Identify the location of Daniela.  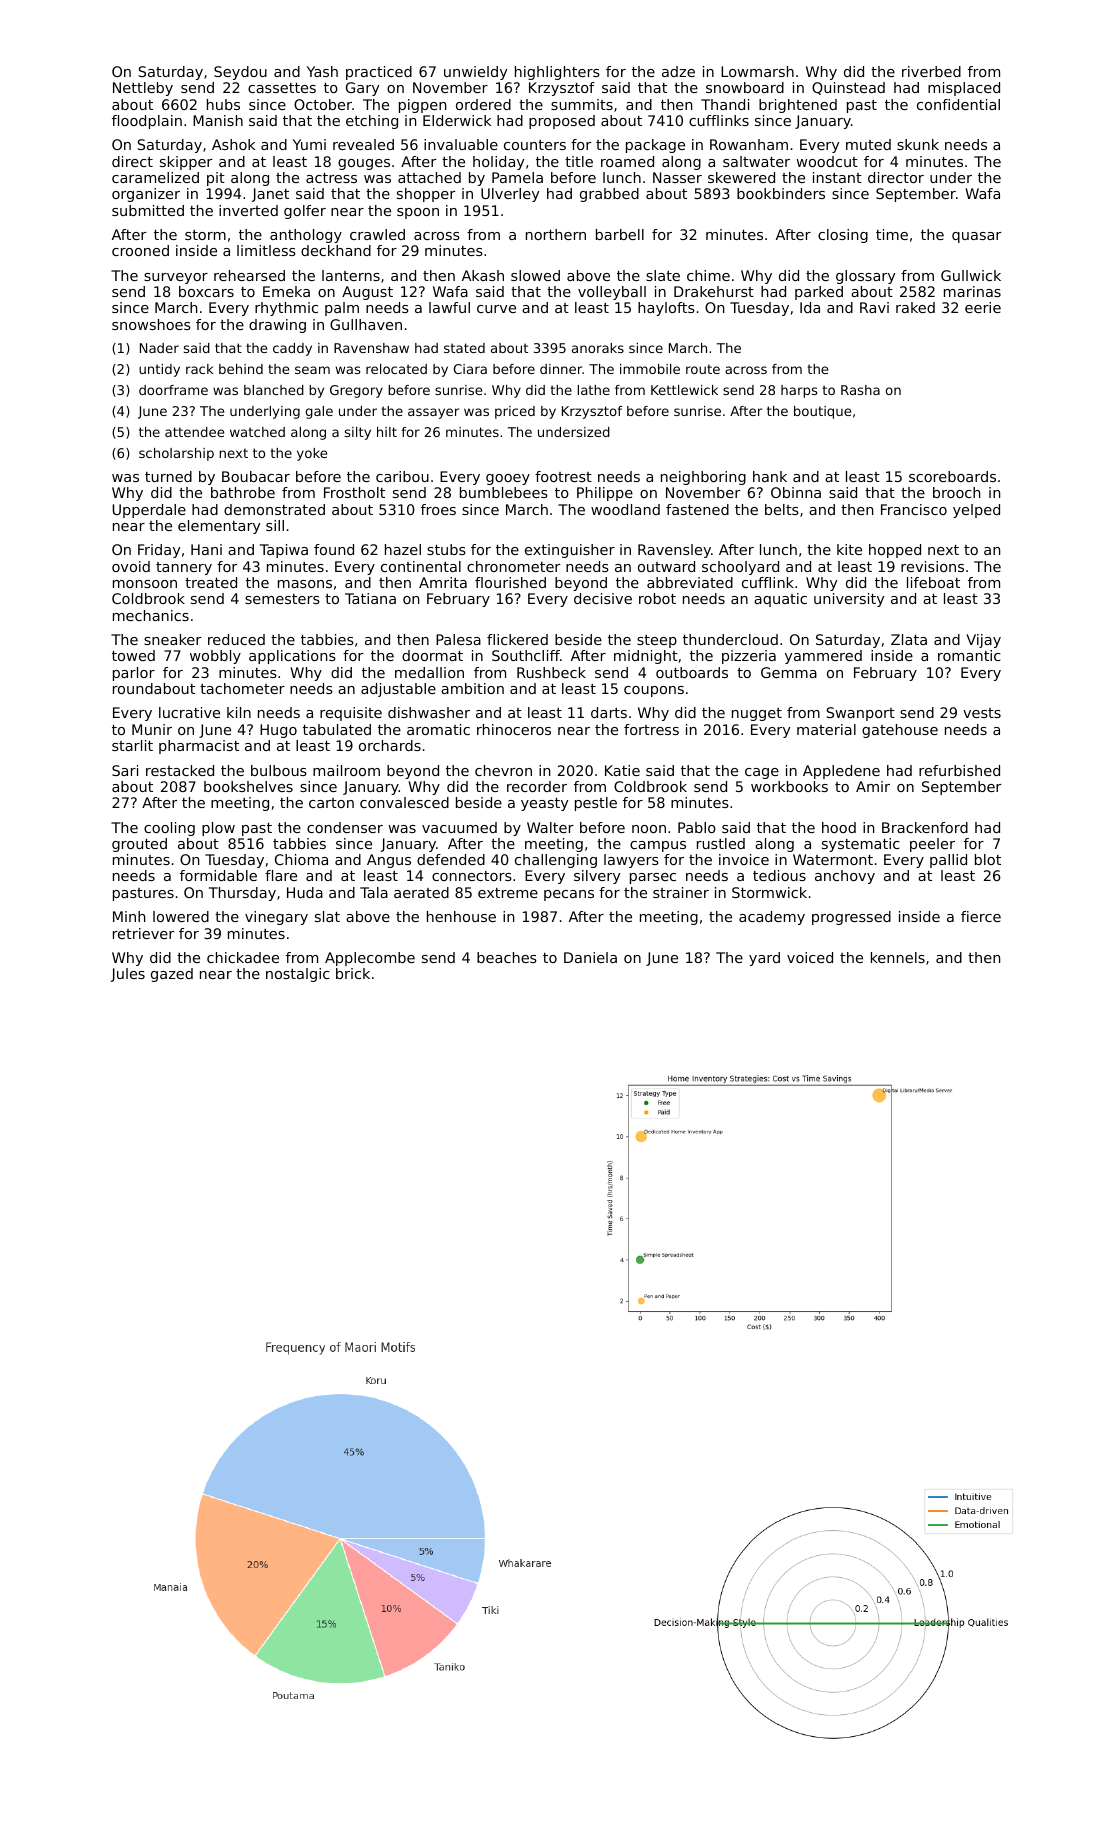
(590, 957).
